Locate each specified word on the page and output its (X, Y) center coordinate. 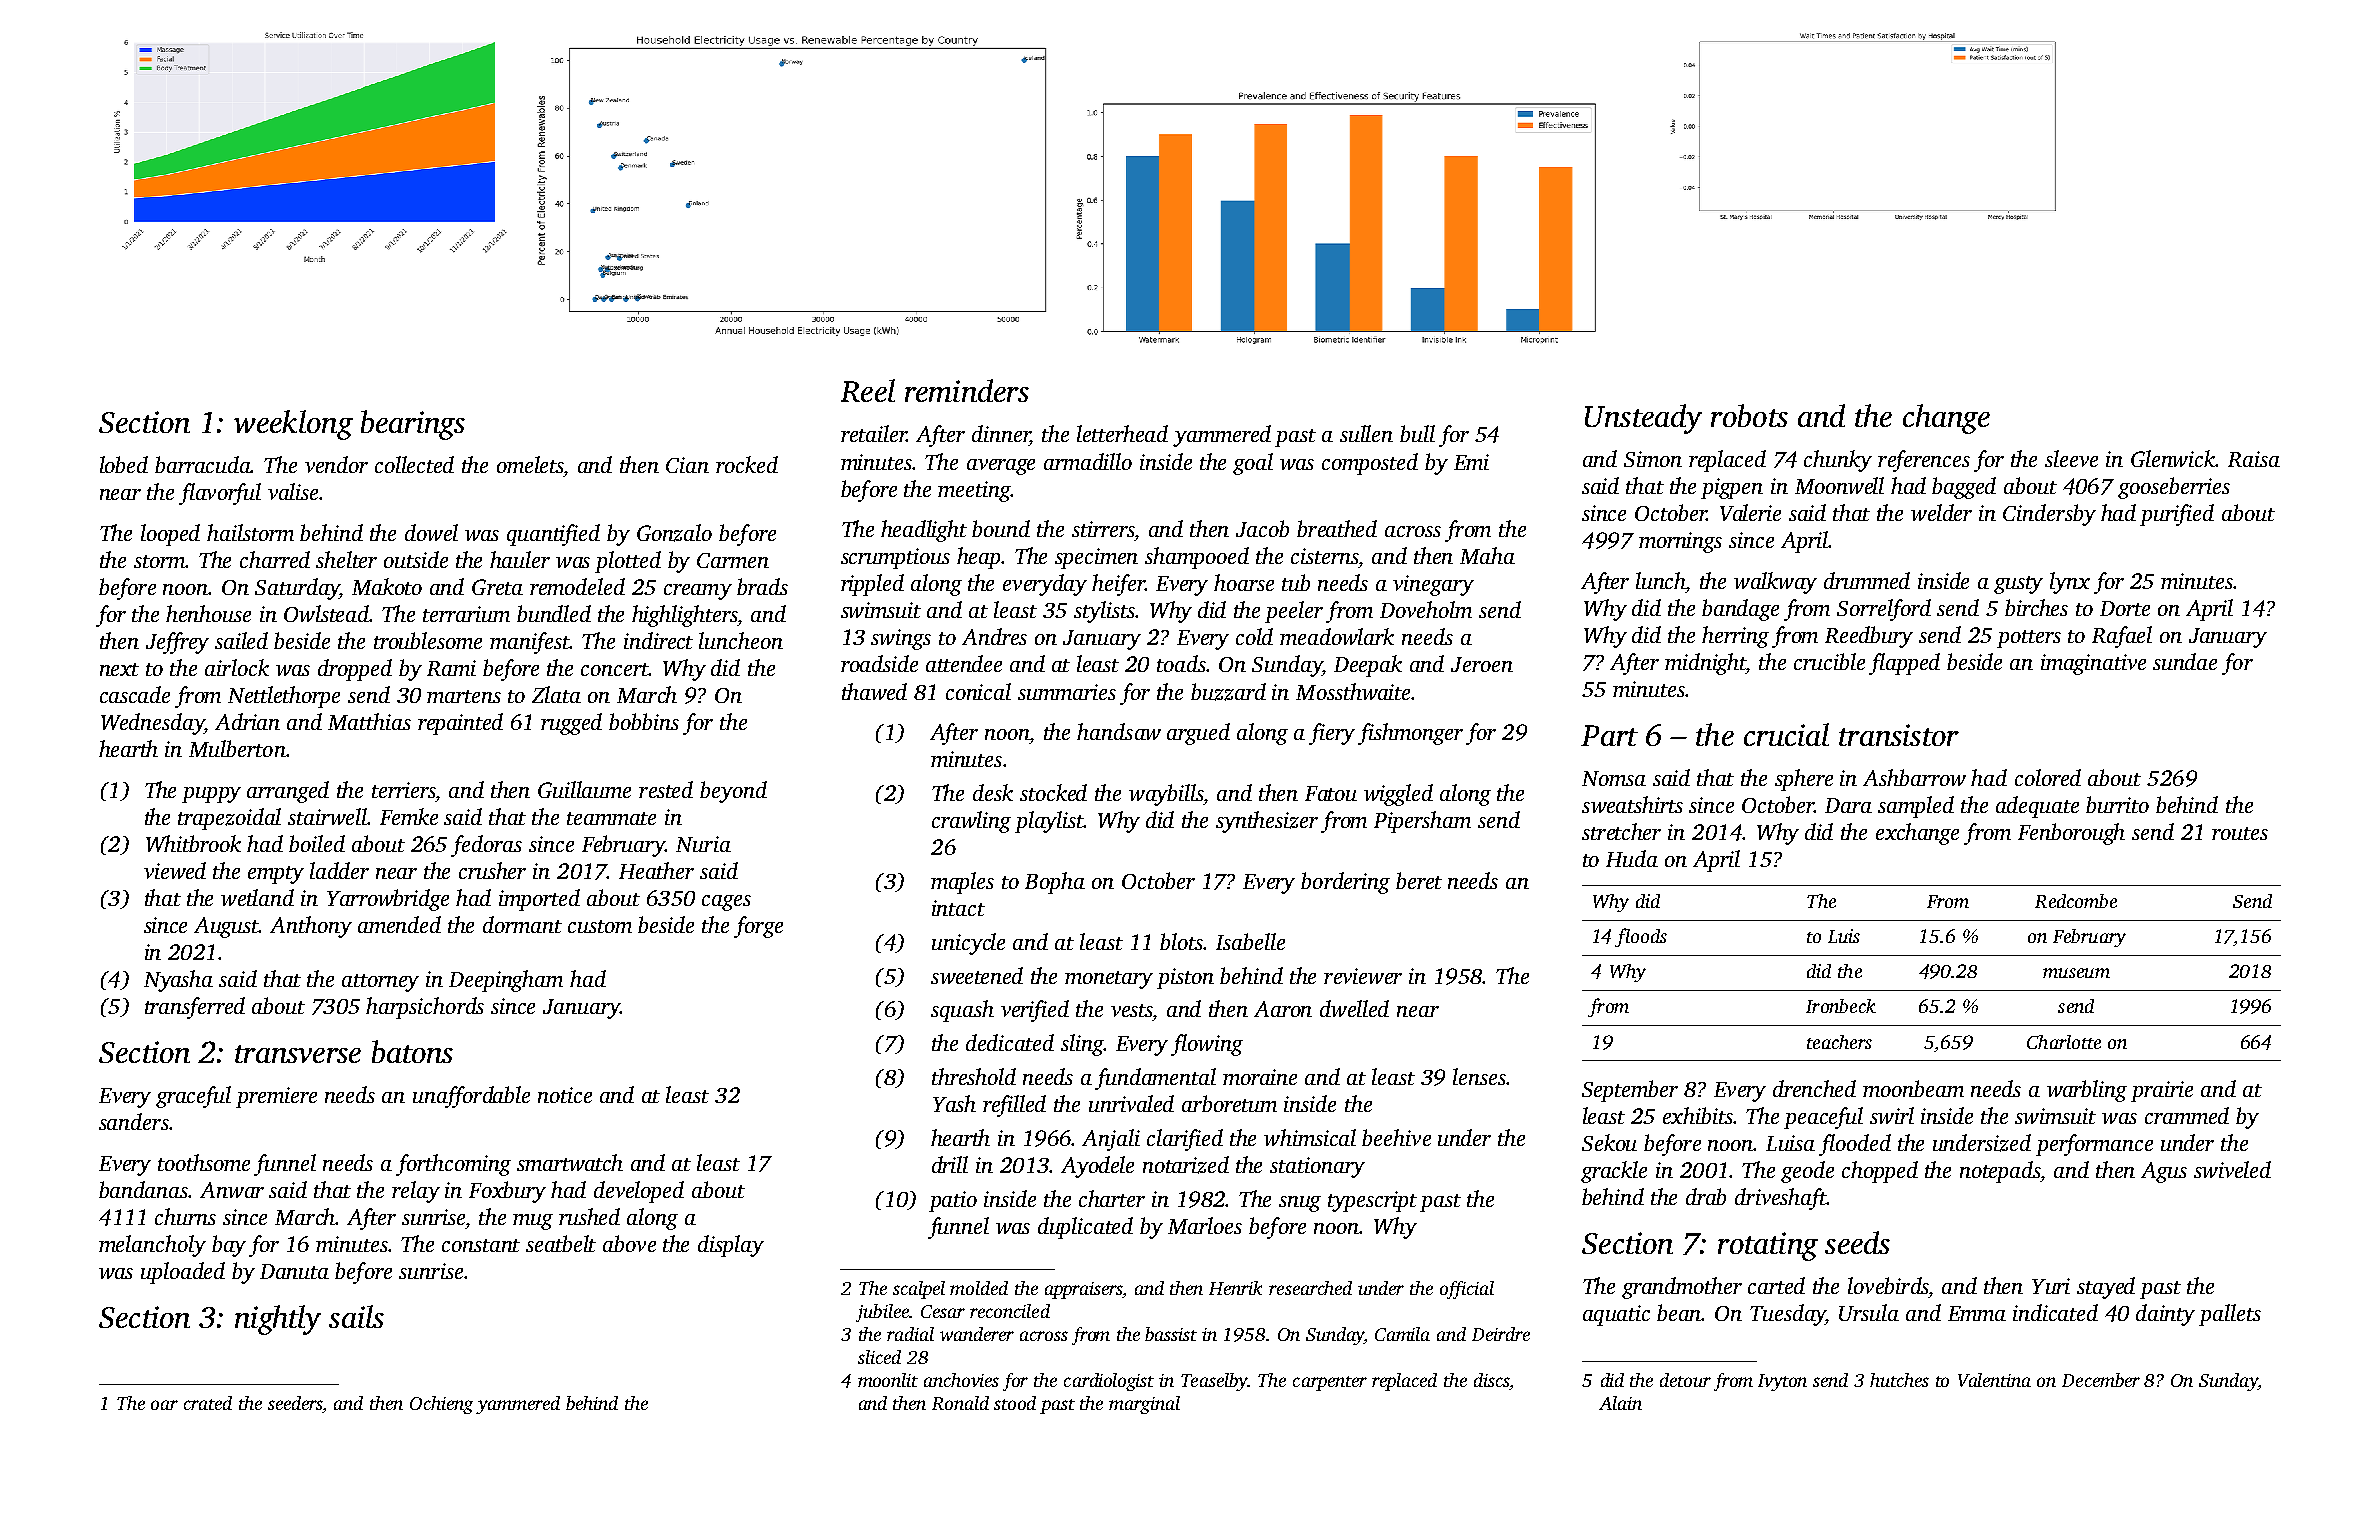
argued (1198, 734)
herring (1735, 637)
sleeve (2071, 458)
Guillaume (584, 789)
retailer (874, 433)
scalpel (919, 1290)
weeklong (293, 425)
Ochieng (441, 1405)
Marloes (1205, 1225)
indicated (2055, 1312)
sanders (134, 1121)
